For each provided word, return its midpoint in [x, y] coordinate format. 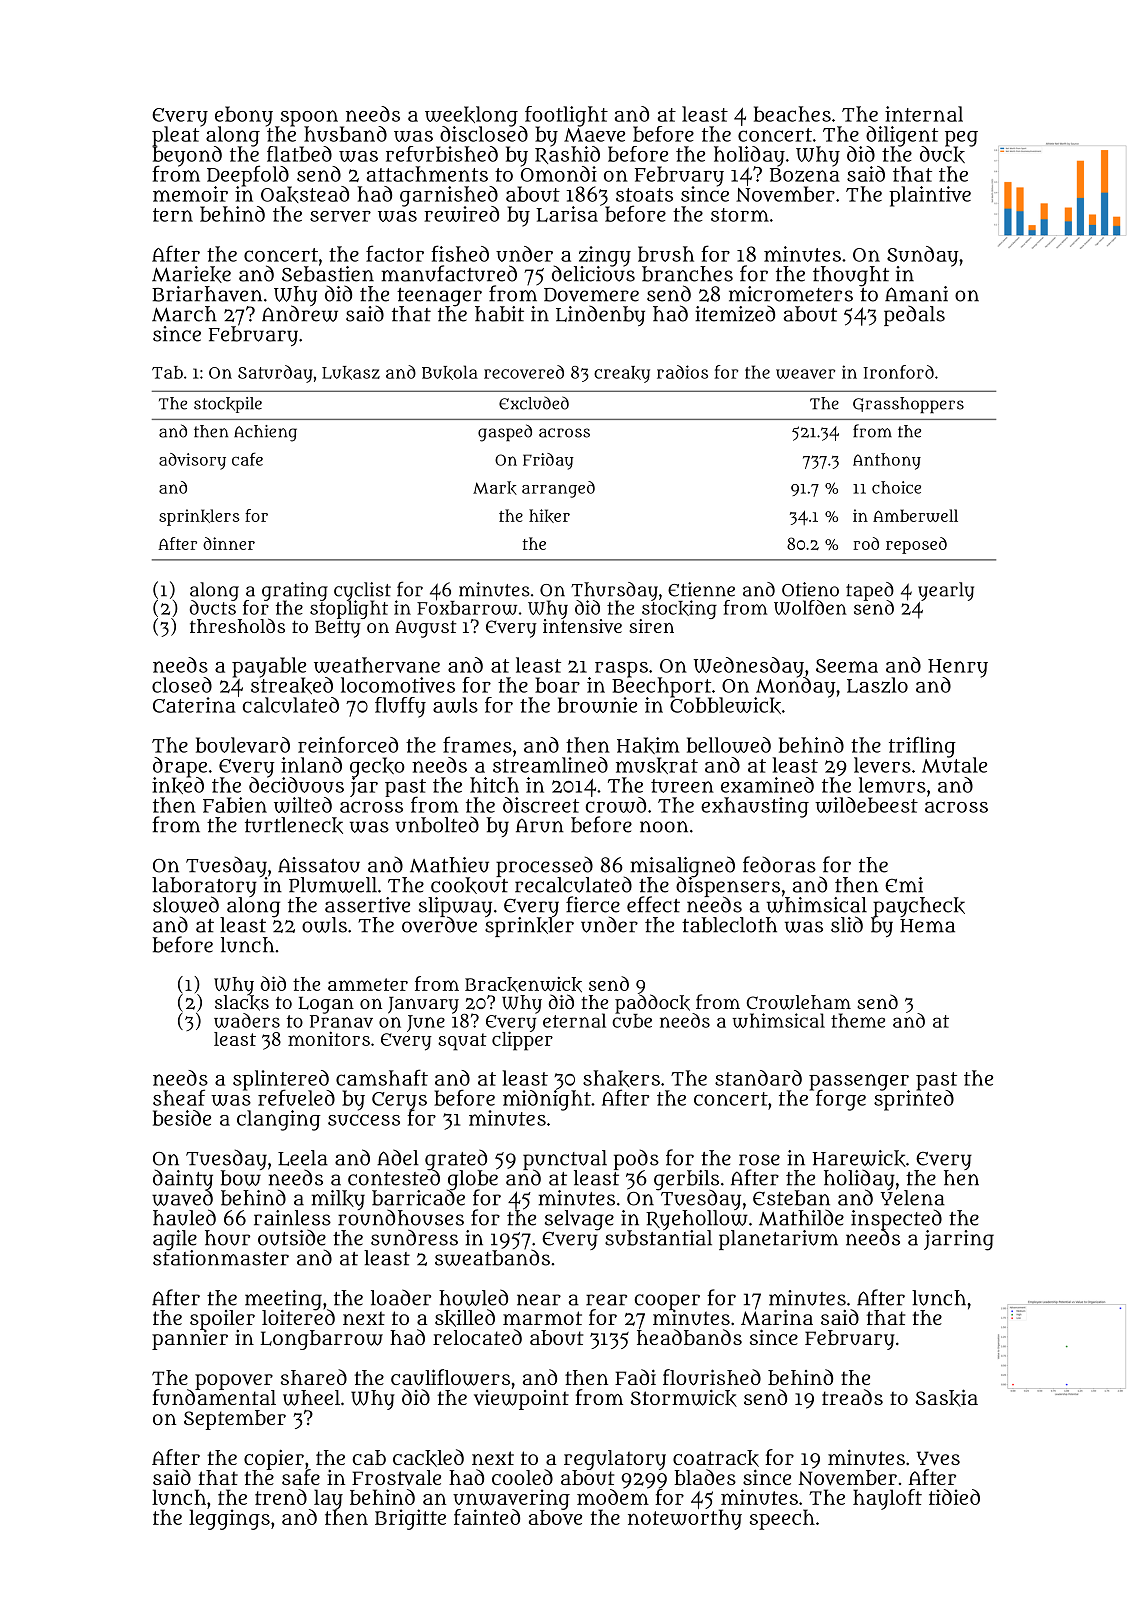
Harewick [859, 1158]
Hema [927, 926]
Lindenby [600, 315]
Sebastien [328, 274]
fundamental [214, 1397]
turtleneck [294, 825]
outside [292, 1237]
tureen [682, 786]
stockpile [228, 405]
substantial [658, 1238]
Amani [916, 294]
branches [687, 274]
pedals [914, 315]
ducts [213, 608]
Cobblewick [725, 705]
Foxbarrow [467, 608]
